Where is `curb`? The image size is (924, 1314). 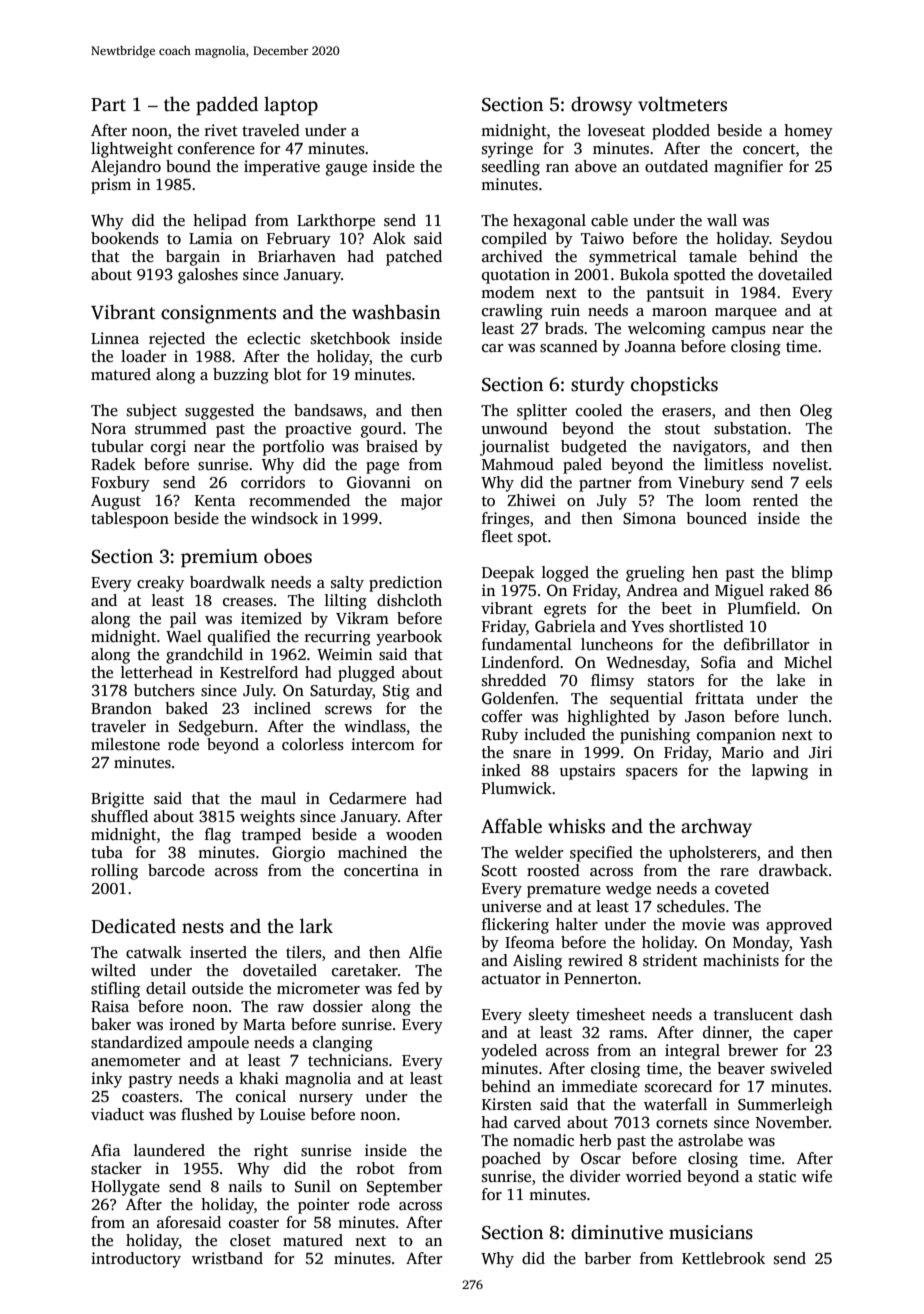 curb is located at coordinates (426, 356).
